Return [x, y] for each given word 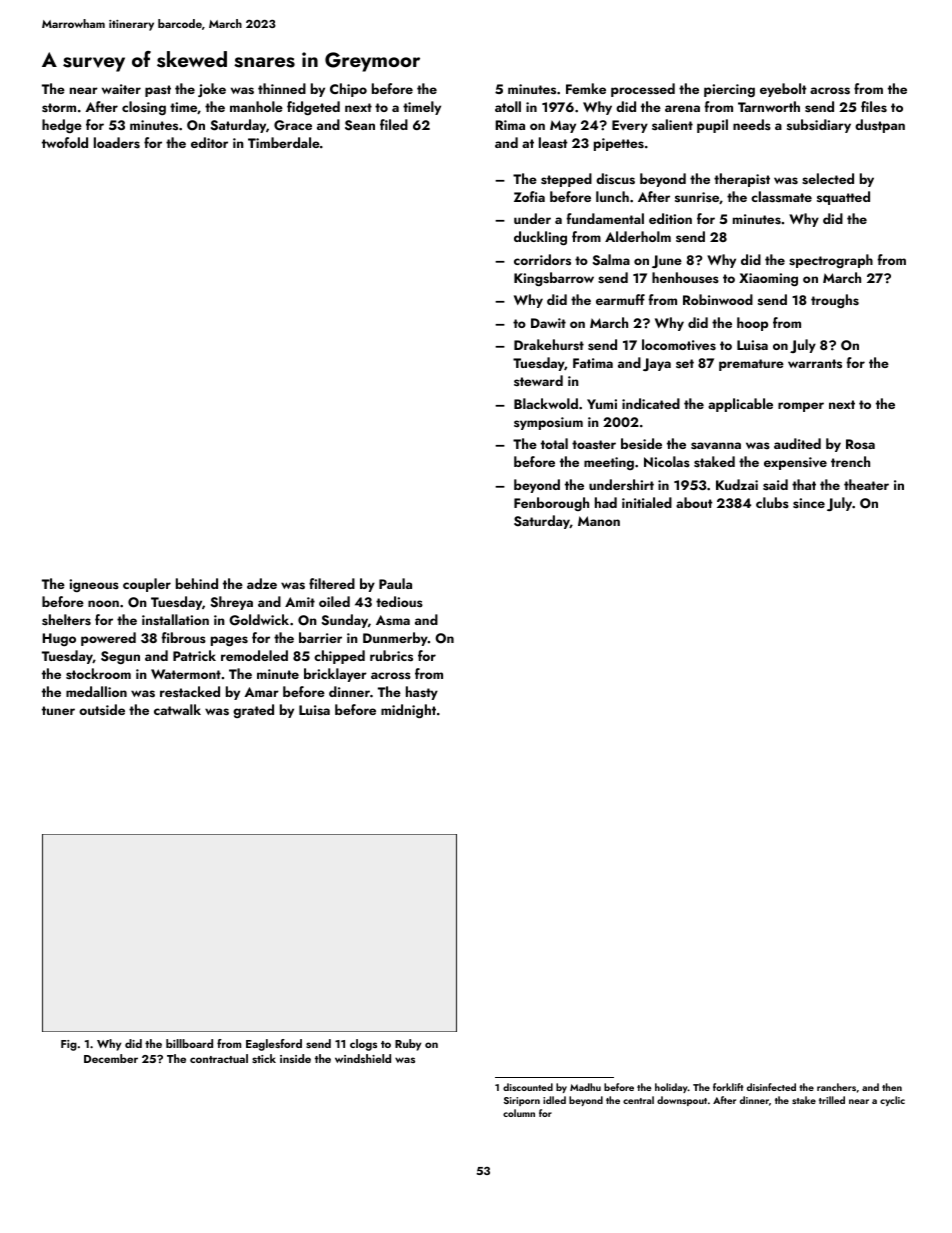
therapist [742, 180]
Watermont [186, 674]
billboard [189, 1043]
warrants [815, 363]
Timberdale [284, 142]
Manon [599, 521]
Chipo [348, 90]
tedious [399, 601]
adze [262, 583]
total [554, 443]
